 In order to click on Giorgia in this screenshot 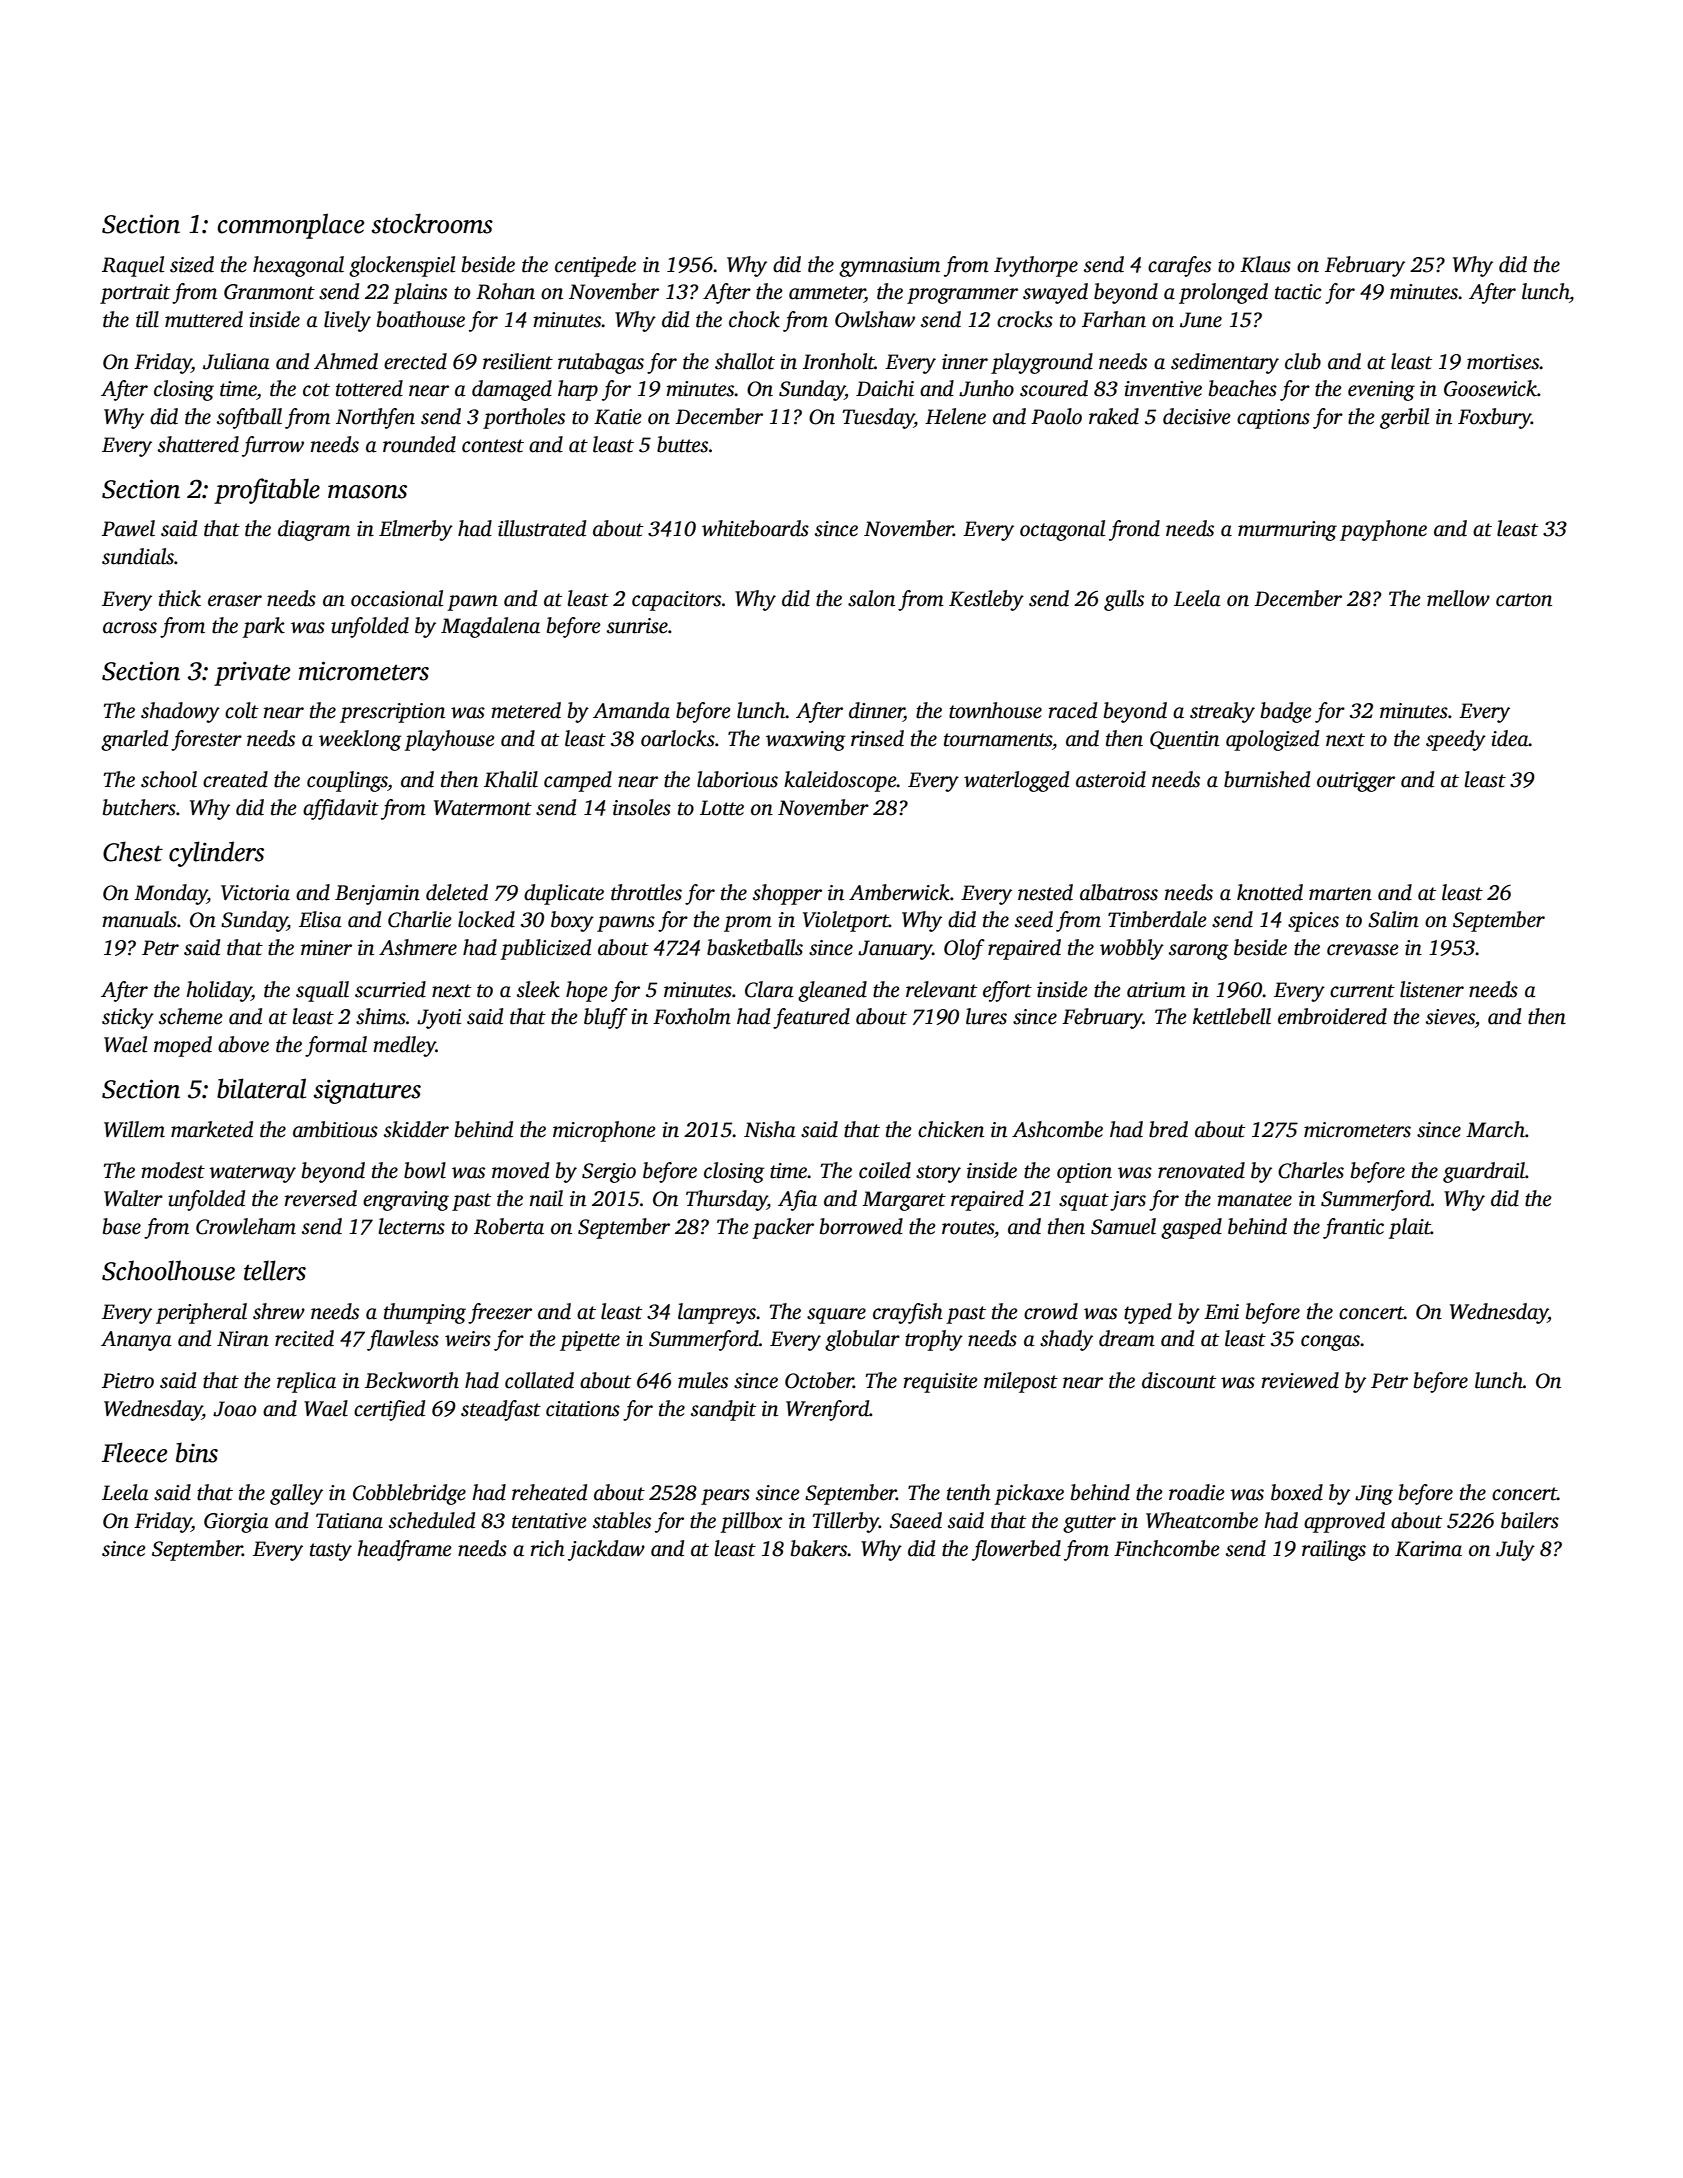, I will do `click(236, 1523)`.
